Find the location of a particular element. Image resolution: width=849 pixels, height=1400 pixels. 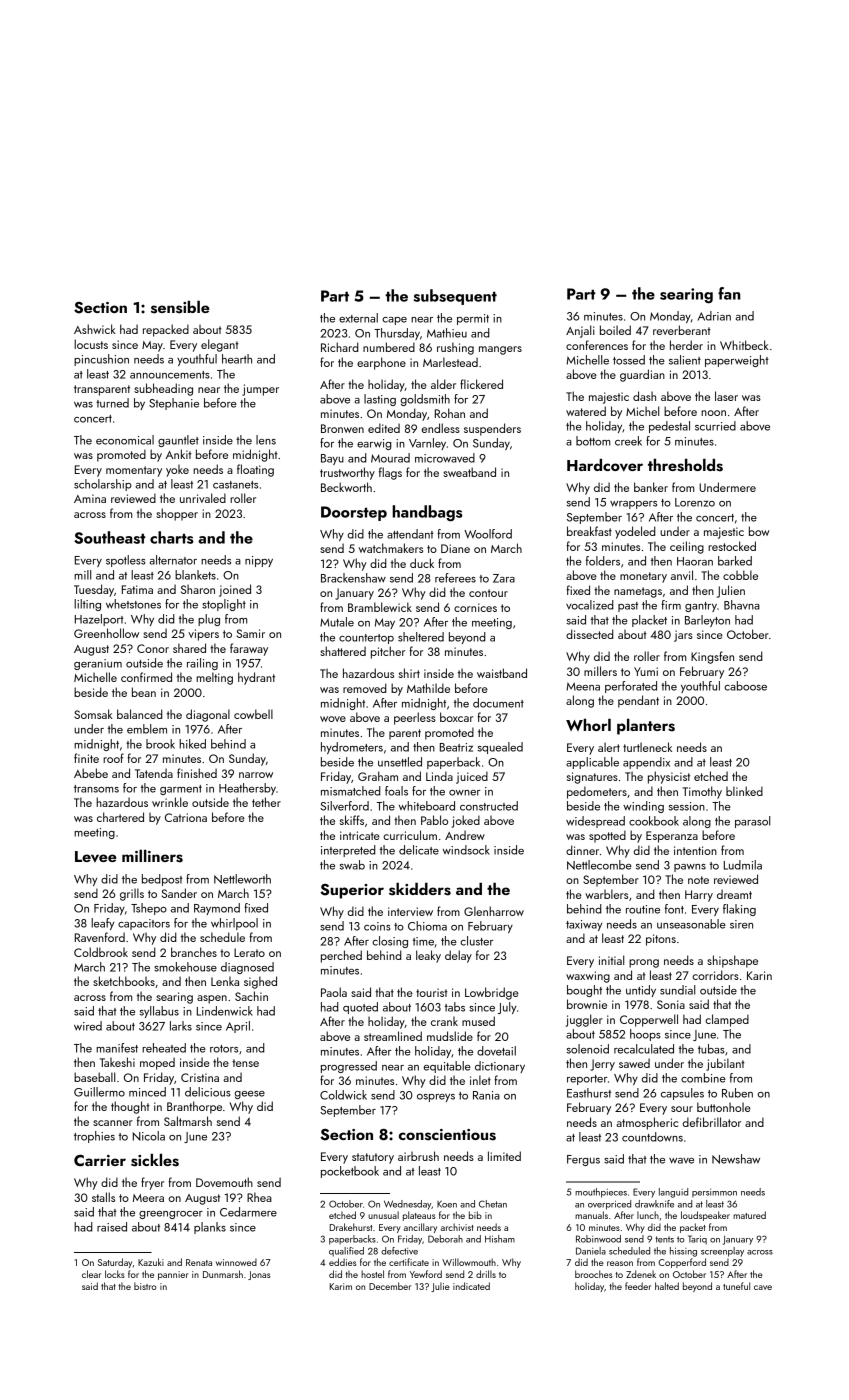

defibrillator is located at coordinates (712, 1122).
